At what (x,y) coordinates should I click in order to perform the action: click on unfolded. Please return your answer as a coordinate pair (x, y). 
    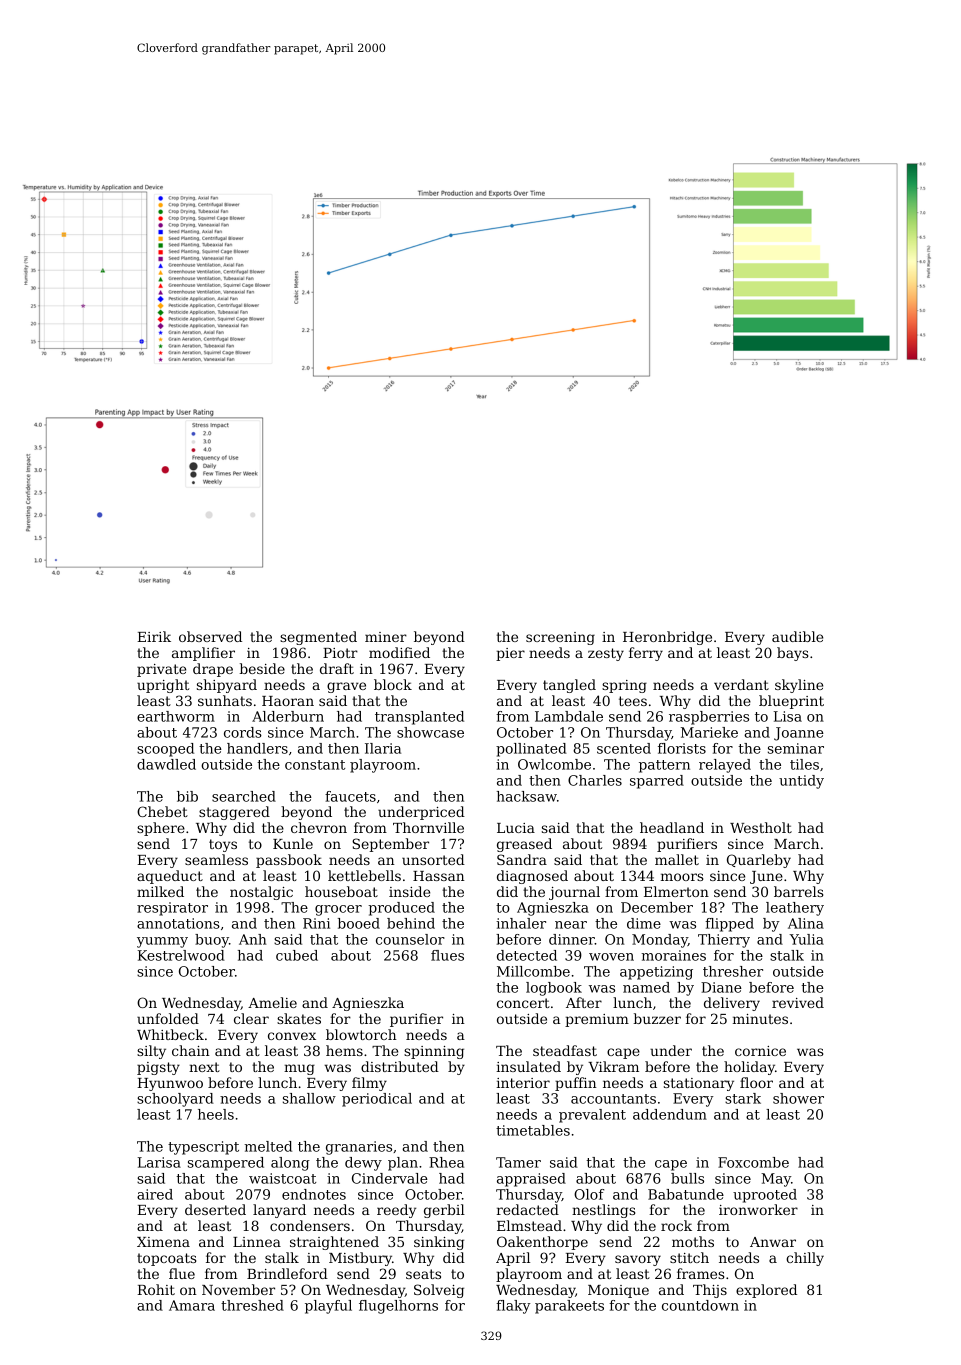
    Looking at the image, I should click on (168, 1018).
